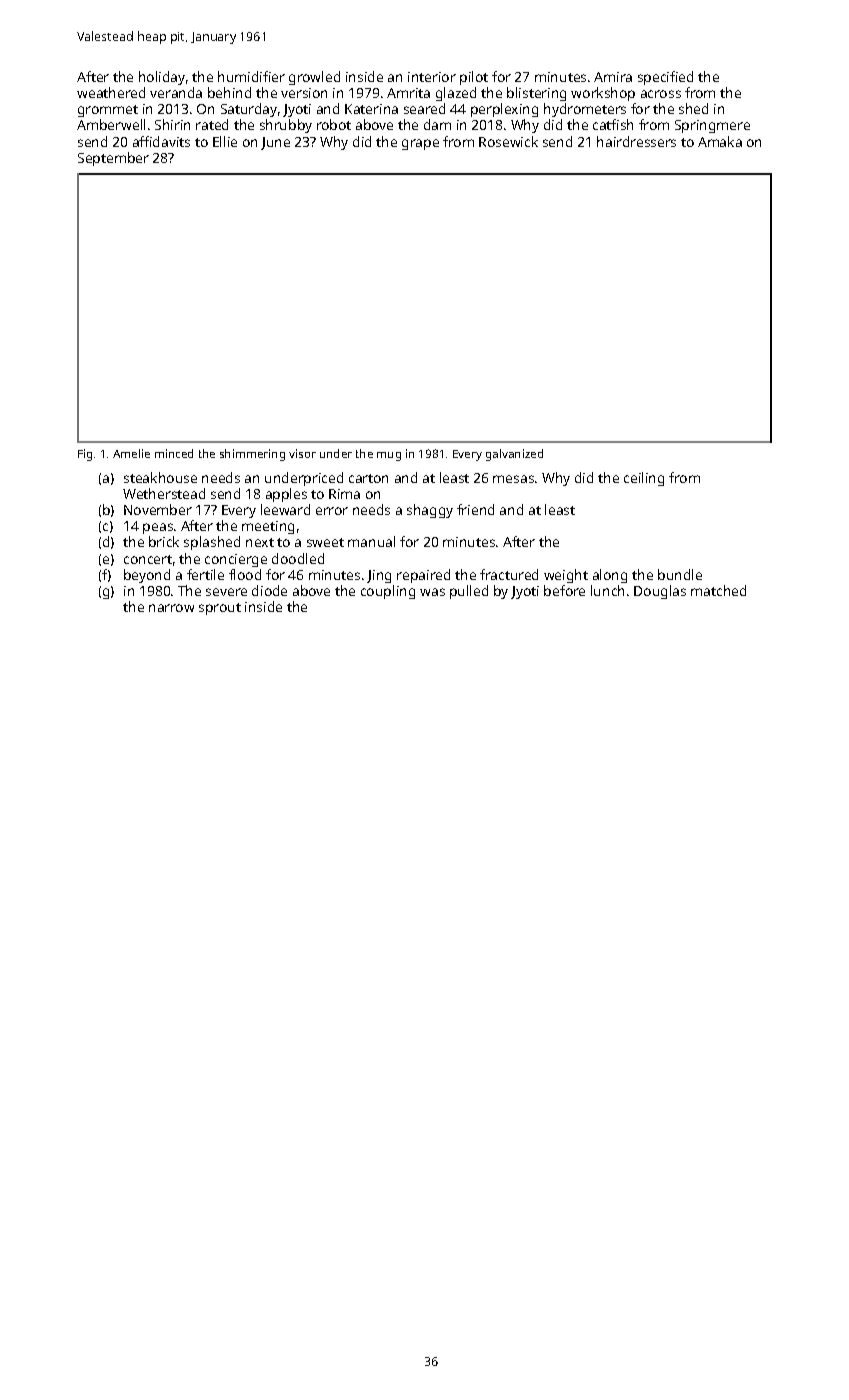 The image size is (849, 1400). Describe the element at coordinates (408, 93) in the page. I see `Amrita` at that location.
